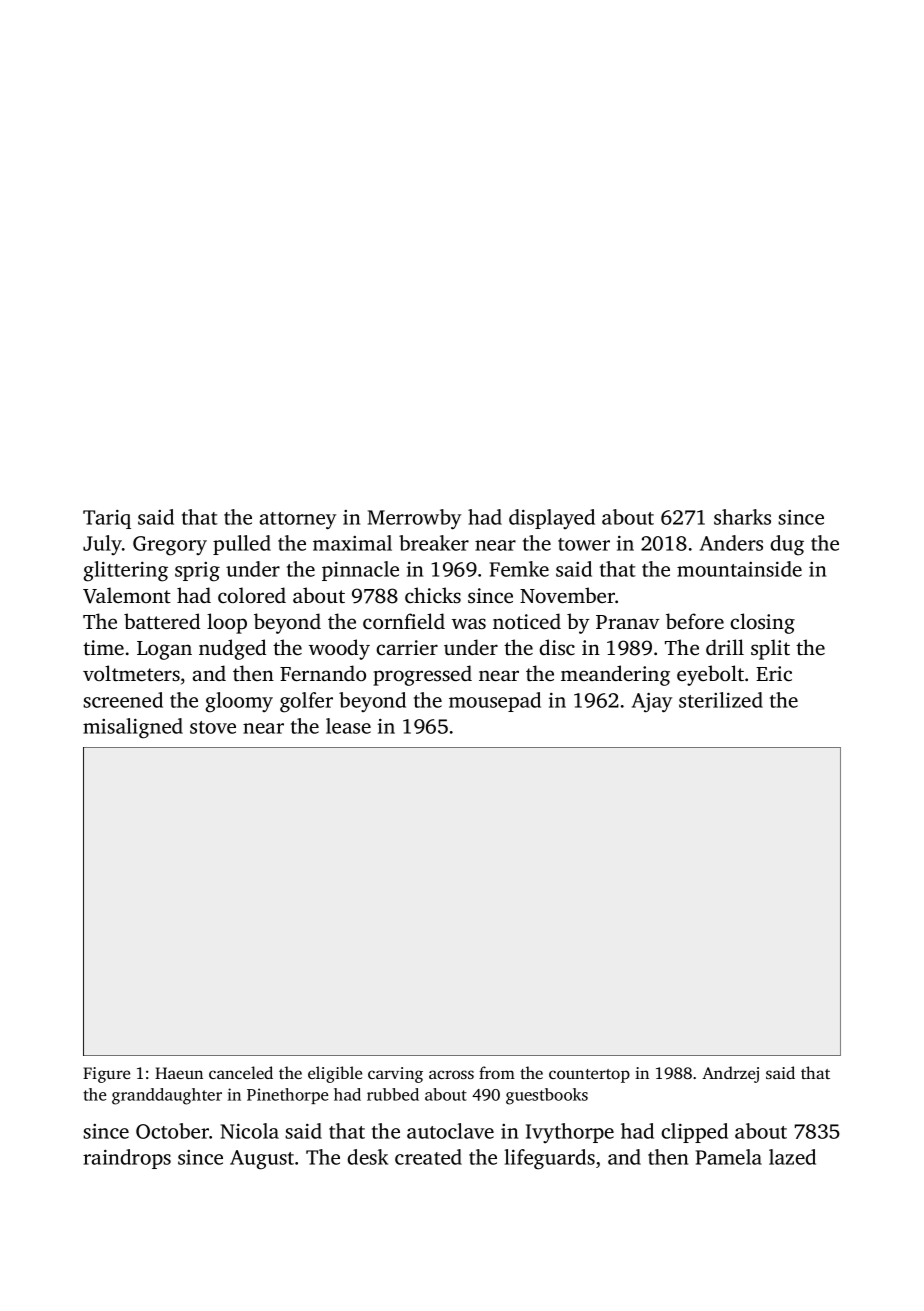 This image has width=924, height=1311. What do you see at coordinates (241, 1072) in the image?
I see `canceled` at bounding box center [241, 1072].
